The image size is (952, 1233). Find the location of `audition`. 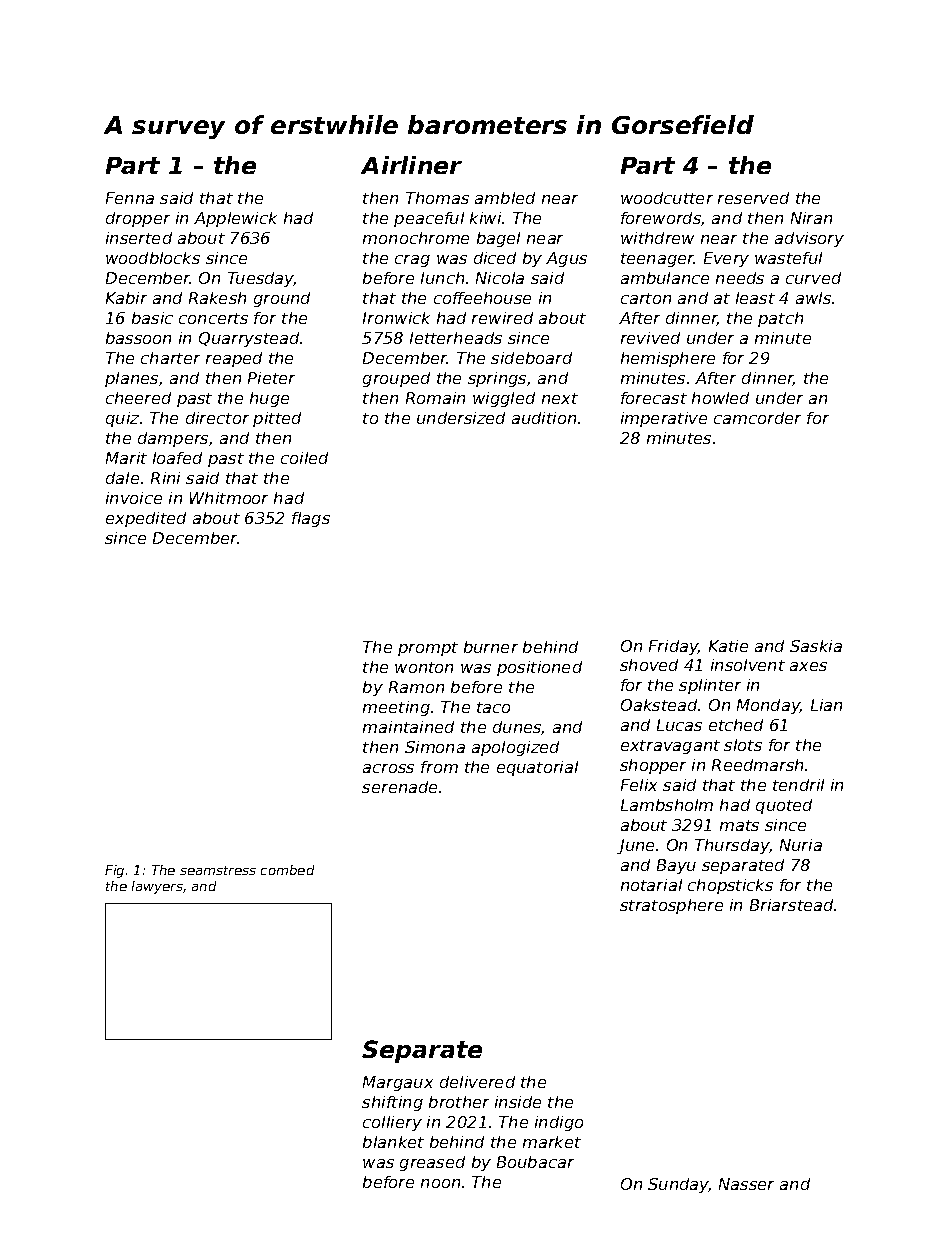

audition is located at coordinates (544, 418).
